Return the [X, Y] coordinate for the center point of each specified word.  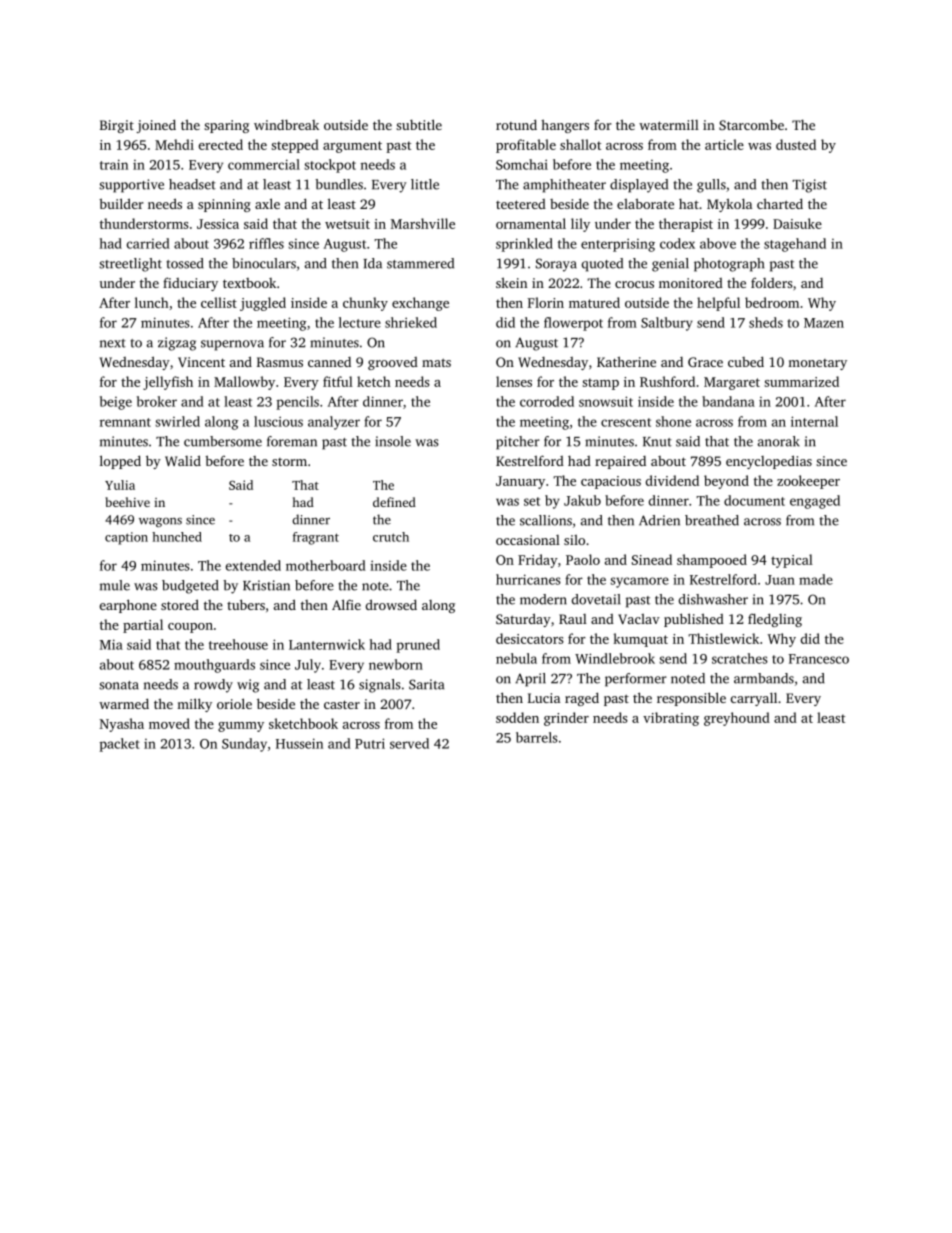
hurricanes [528, 579]
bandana [728, 401]
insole [393, 441]
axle [267, 203]
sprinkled [524, 245]
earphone [128, 606]
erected [221, 144]
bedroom [772, 302]
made [816, 579]
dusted [796, 144]
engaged [815, 502]
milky [194, 705]
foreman [292, 441]
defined [394, 502]
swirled [177, 421]
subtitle [419, 124]
